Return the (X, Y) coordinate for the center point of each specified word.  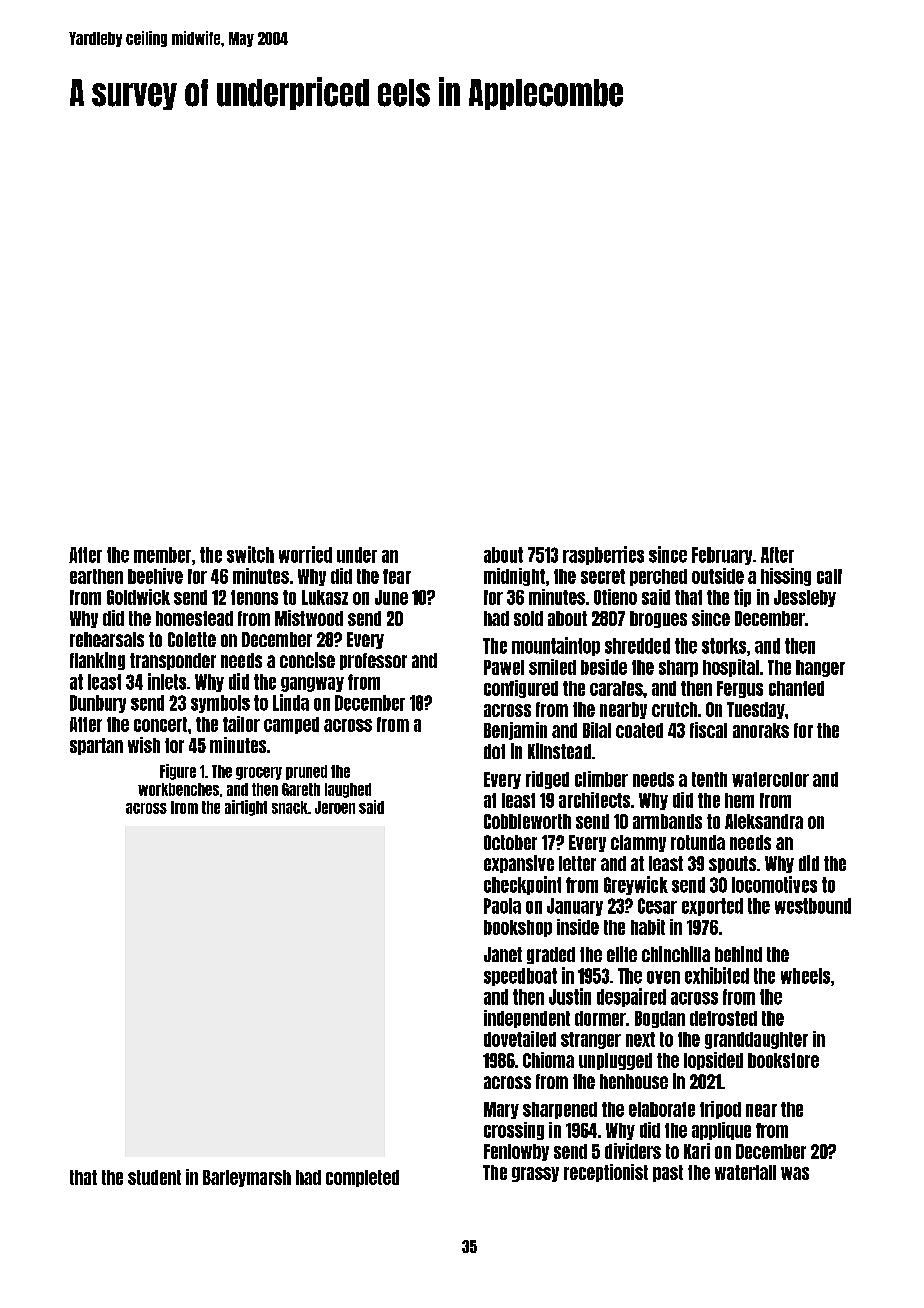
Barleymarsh (247, 1178)
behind (738, 954)
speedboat (520, 977)
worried (305, 554)
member (162, 555)
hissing (786, 577)
